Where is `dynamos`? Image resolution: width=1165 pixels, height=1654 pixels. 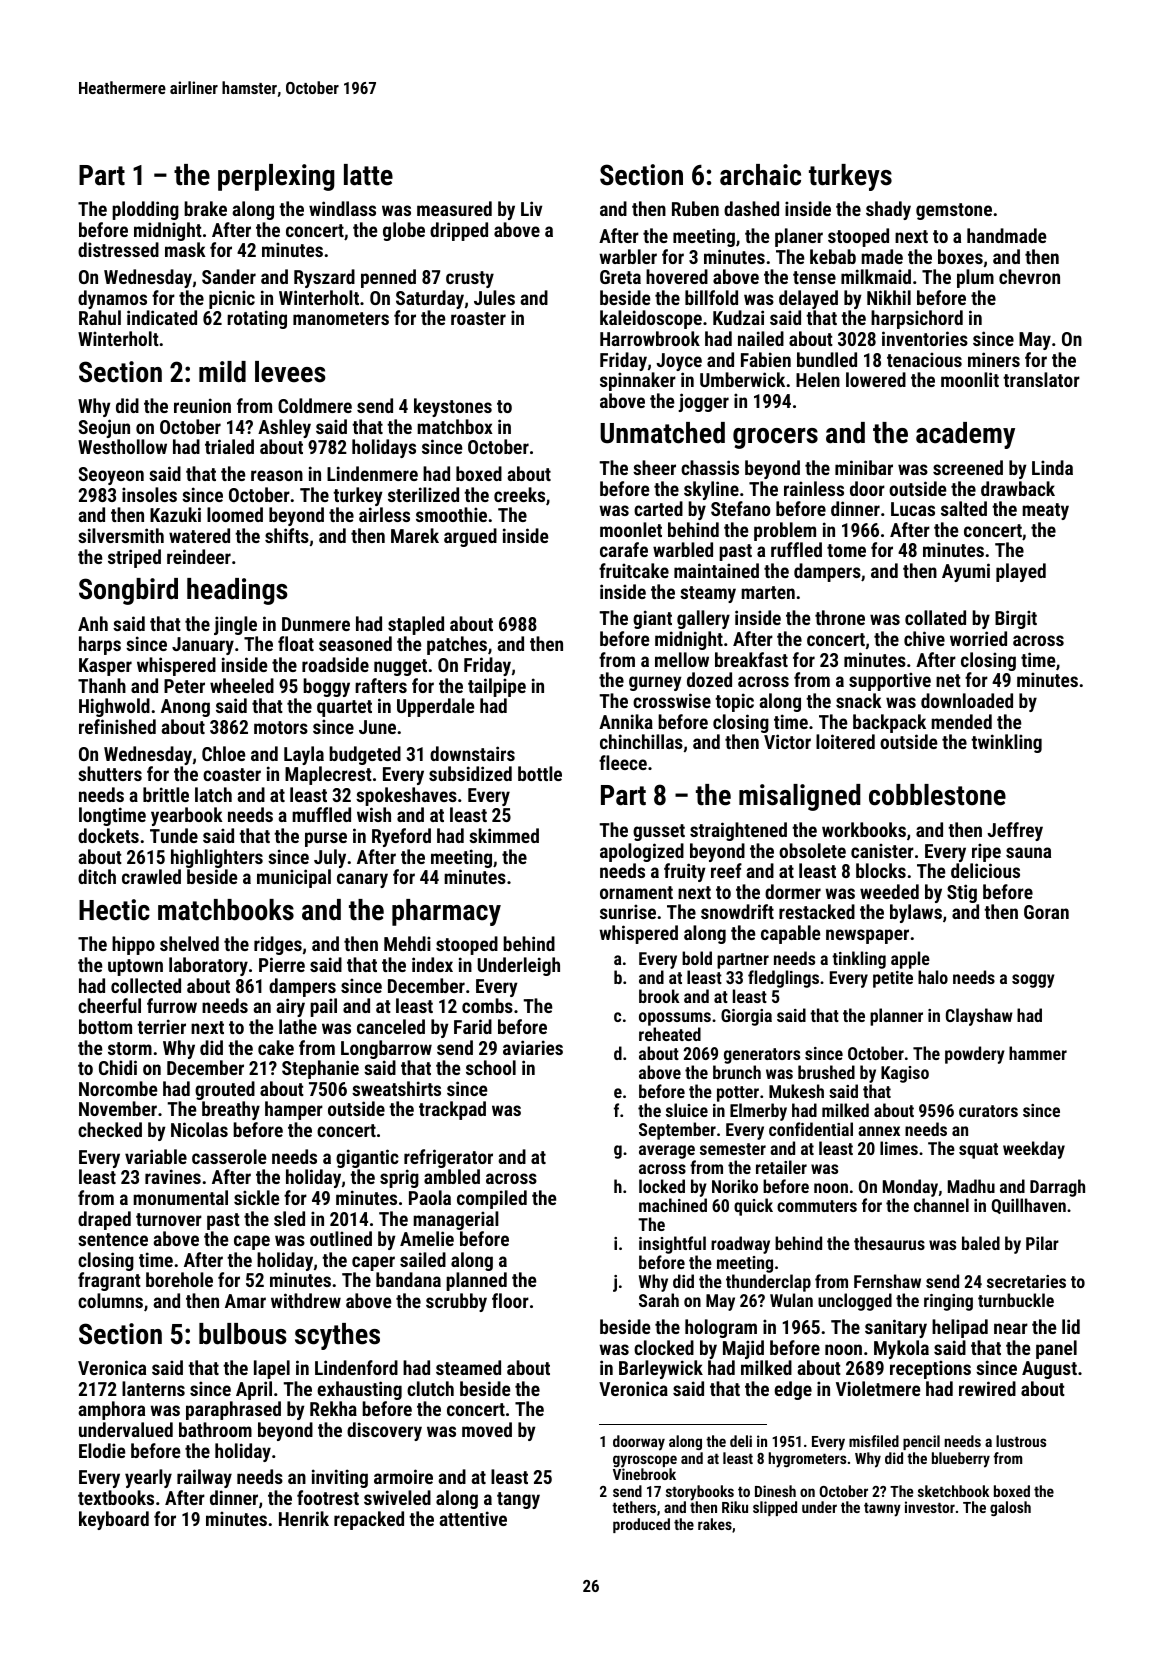
dynamos is located at coordinates (112, 299).
